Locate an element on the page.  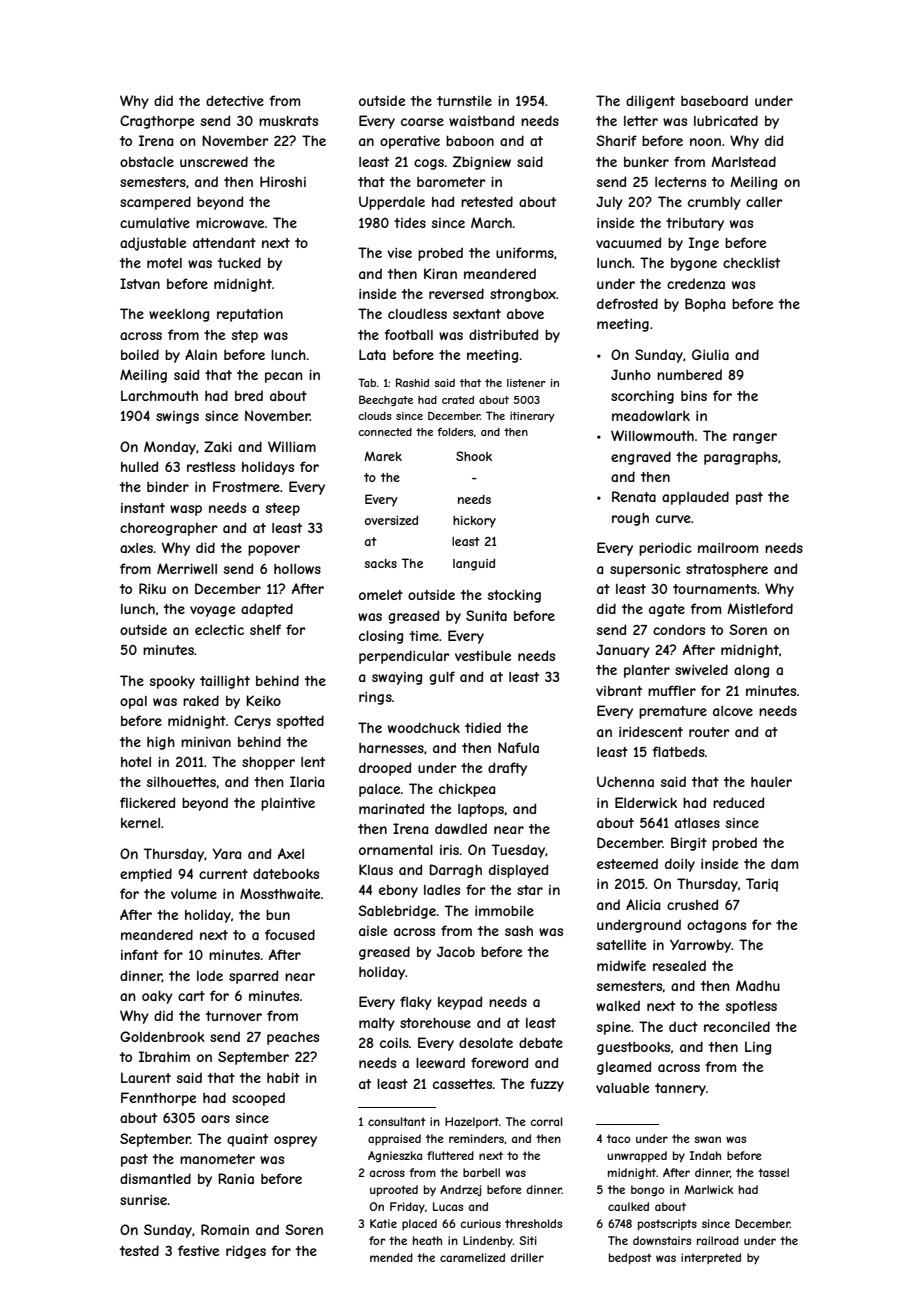
Marlstead is located at coordinates (743, 161).
